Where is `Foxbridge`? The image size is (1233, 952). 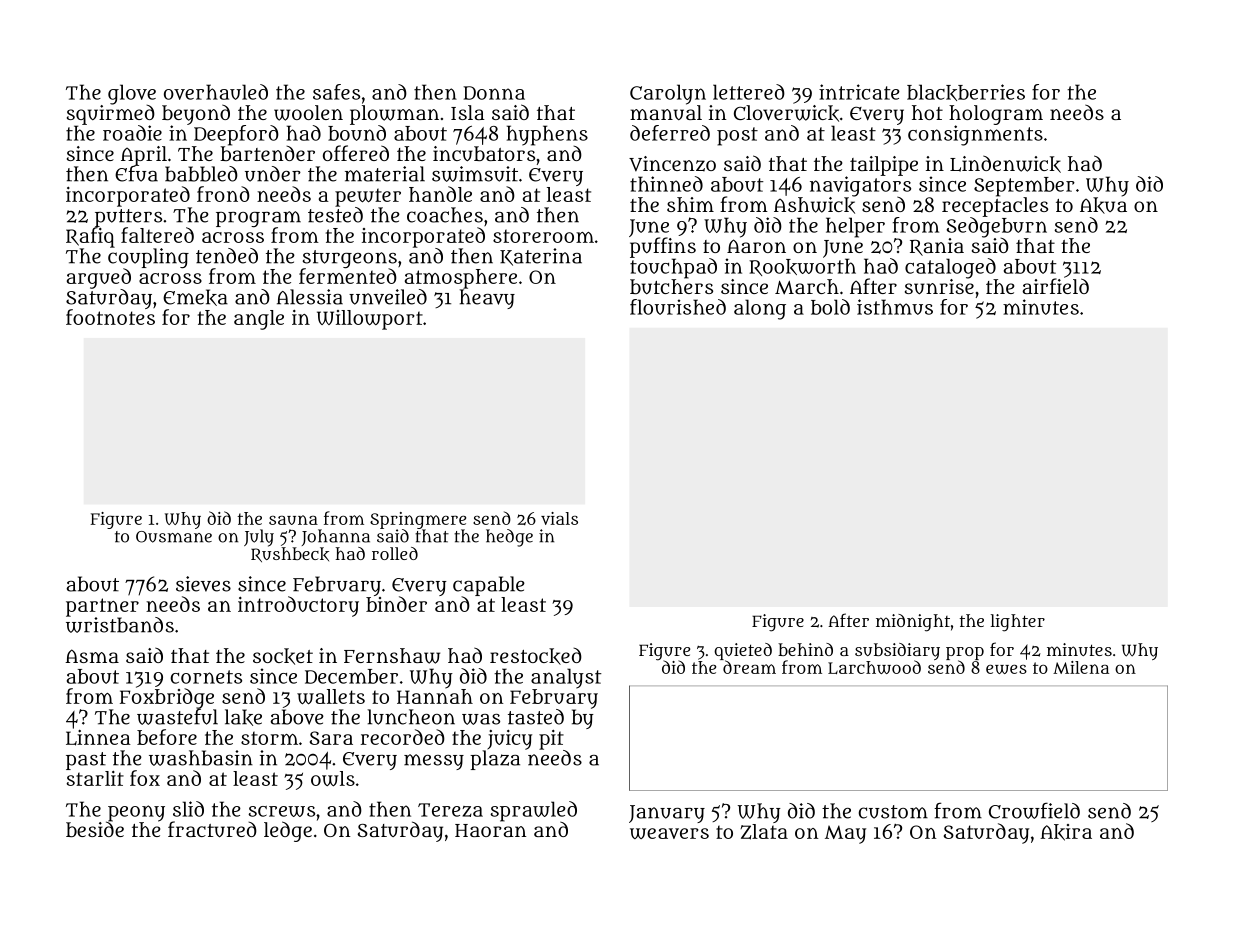 Foxbridge is located at coordinates (167, 698).
